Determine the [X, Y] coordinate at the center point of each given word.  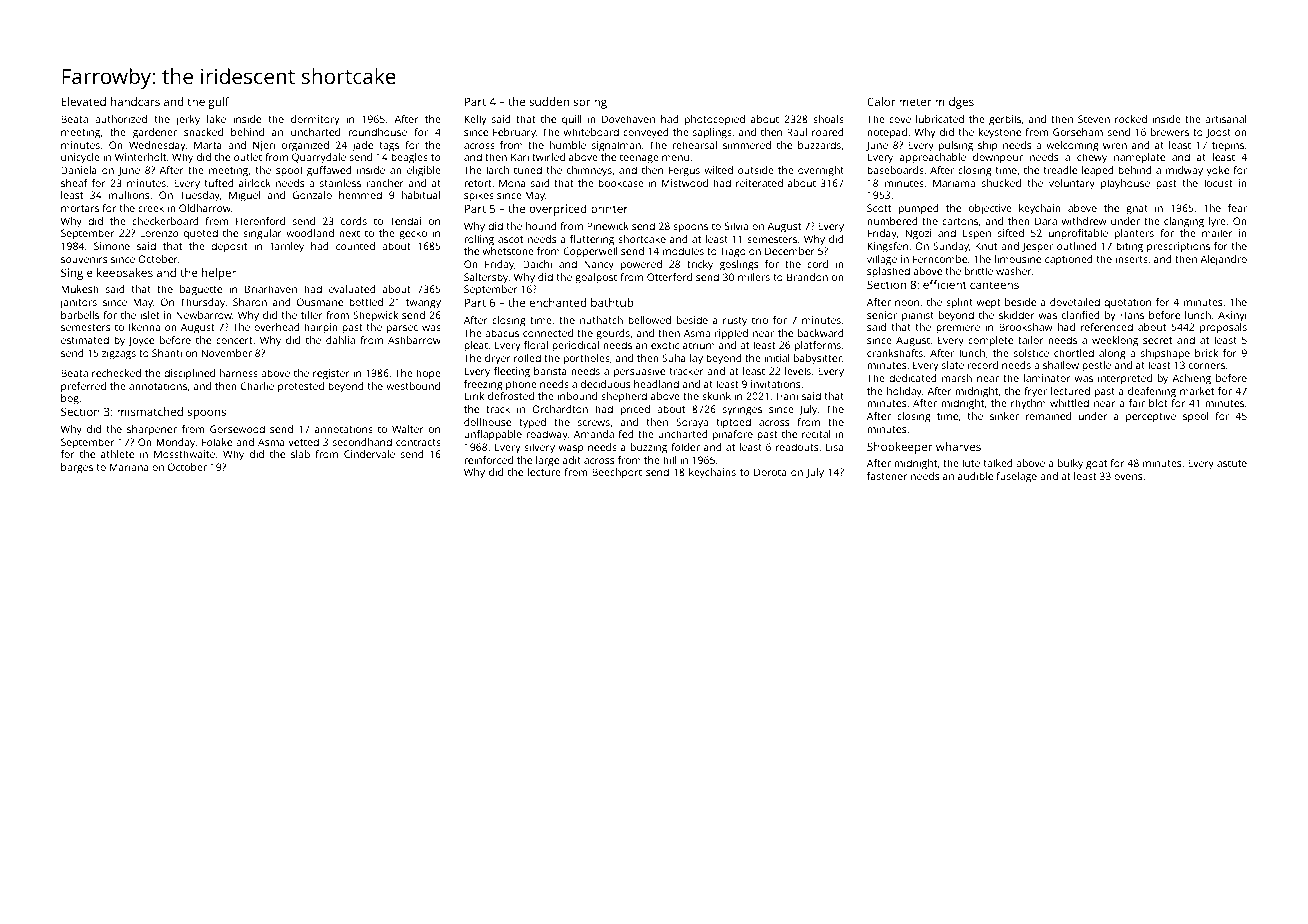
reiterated [759, 183]
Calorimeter [899, 101]
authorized [121, 119]
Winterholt [140, 157]
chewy [1092, 158]
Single [77, 274]
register [331, 374]
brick [1206, 353]
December [790, 251]
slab [300, 454]
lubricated [940, 119]
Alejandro [1223, 260]
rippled [731, 334]
